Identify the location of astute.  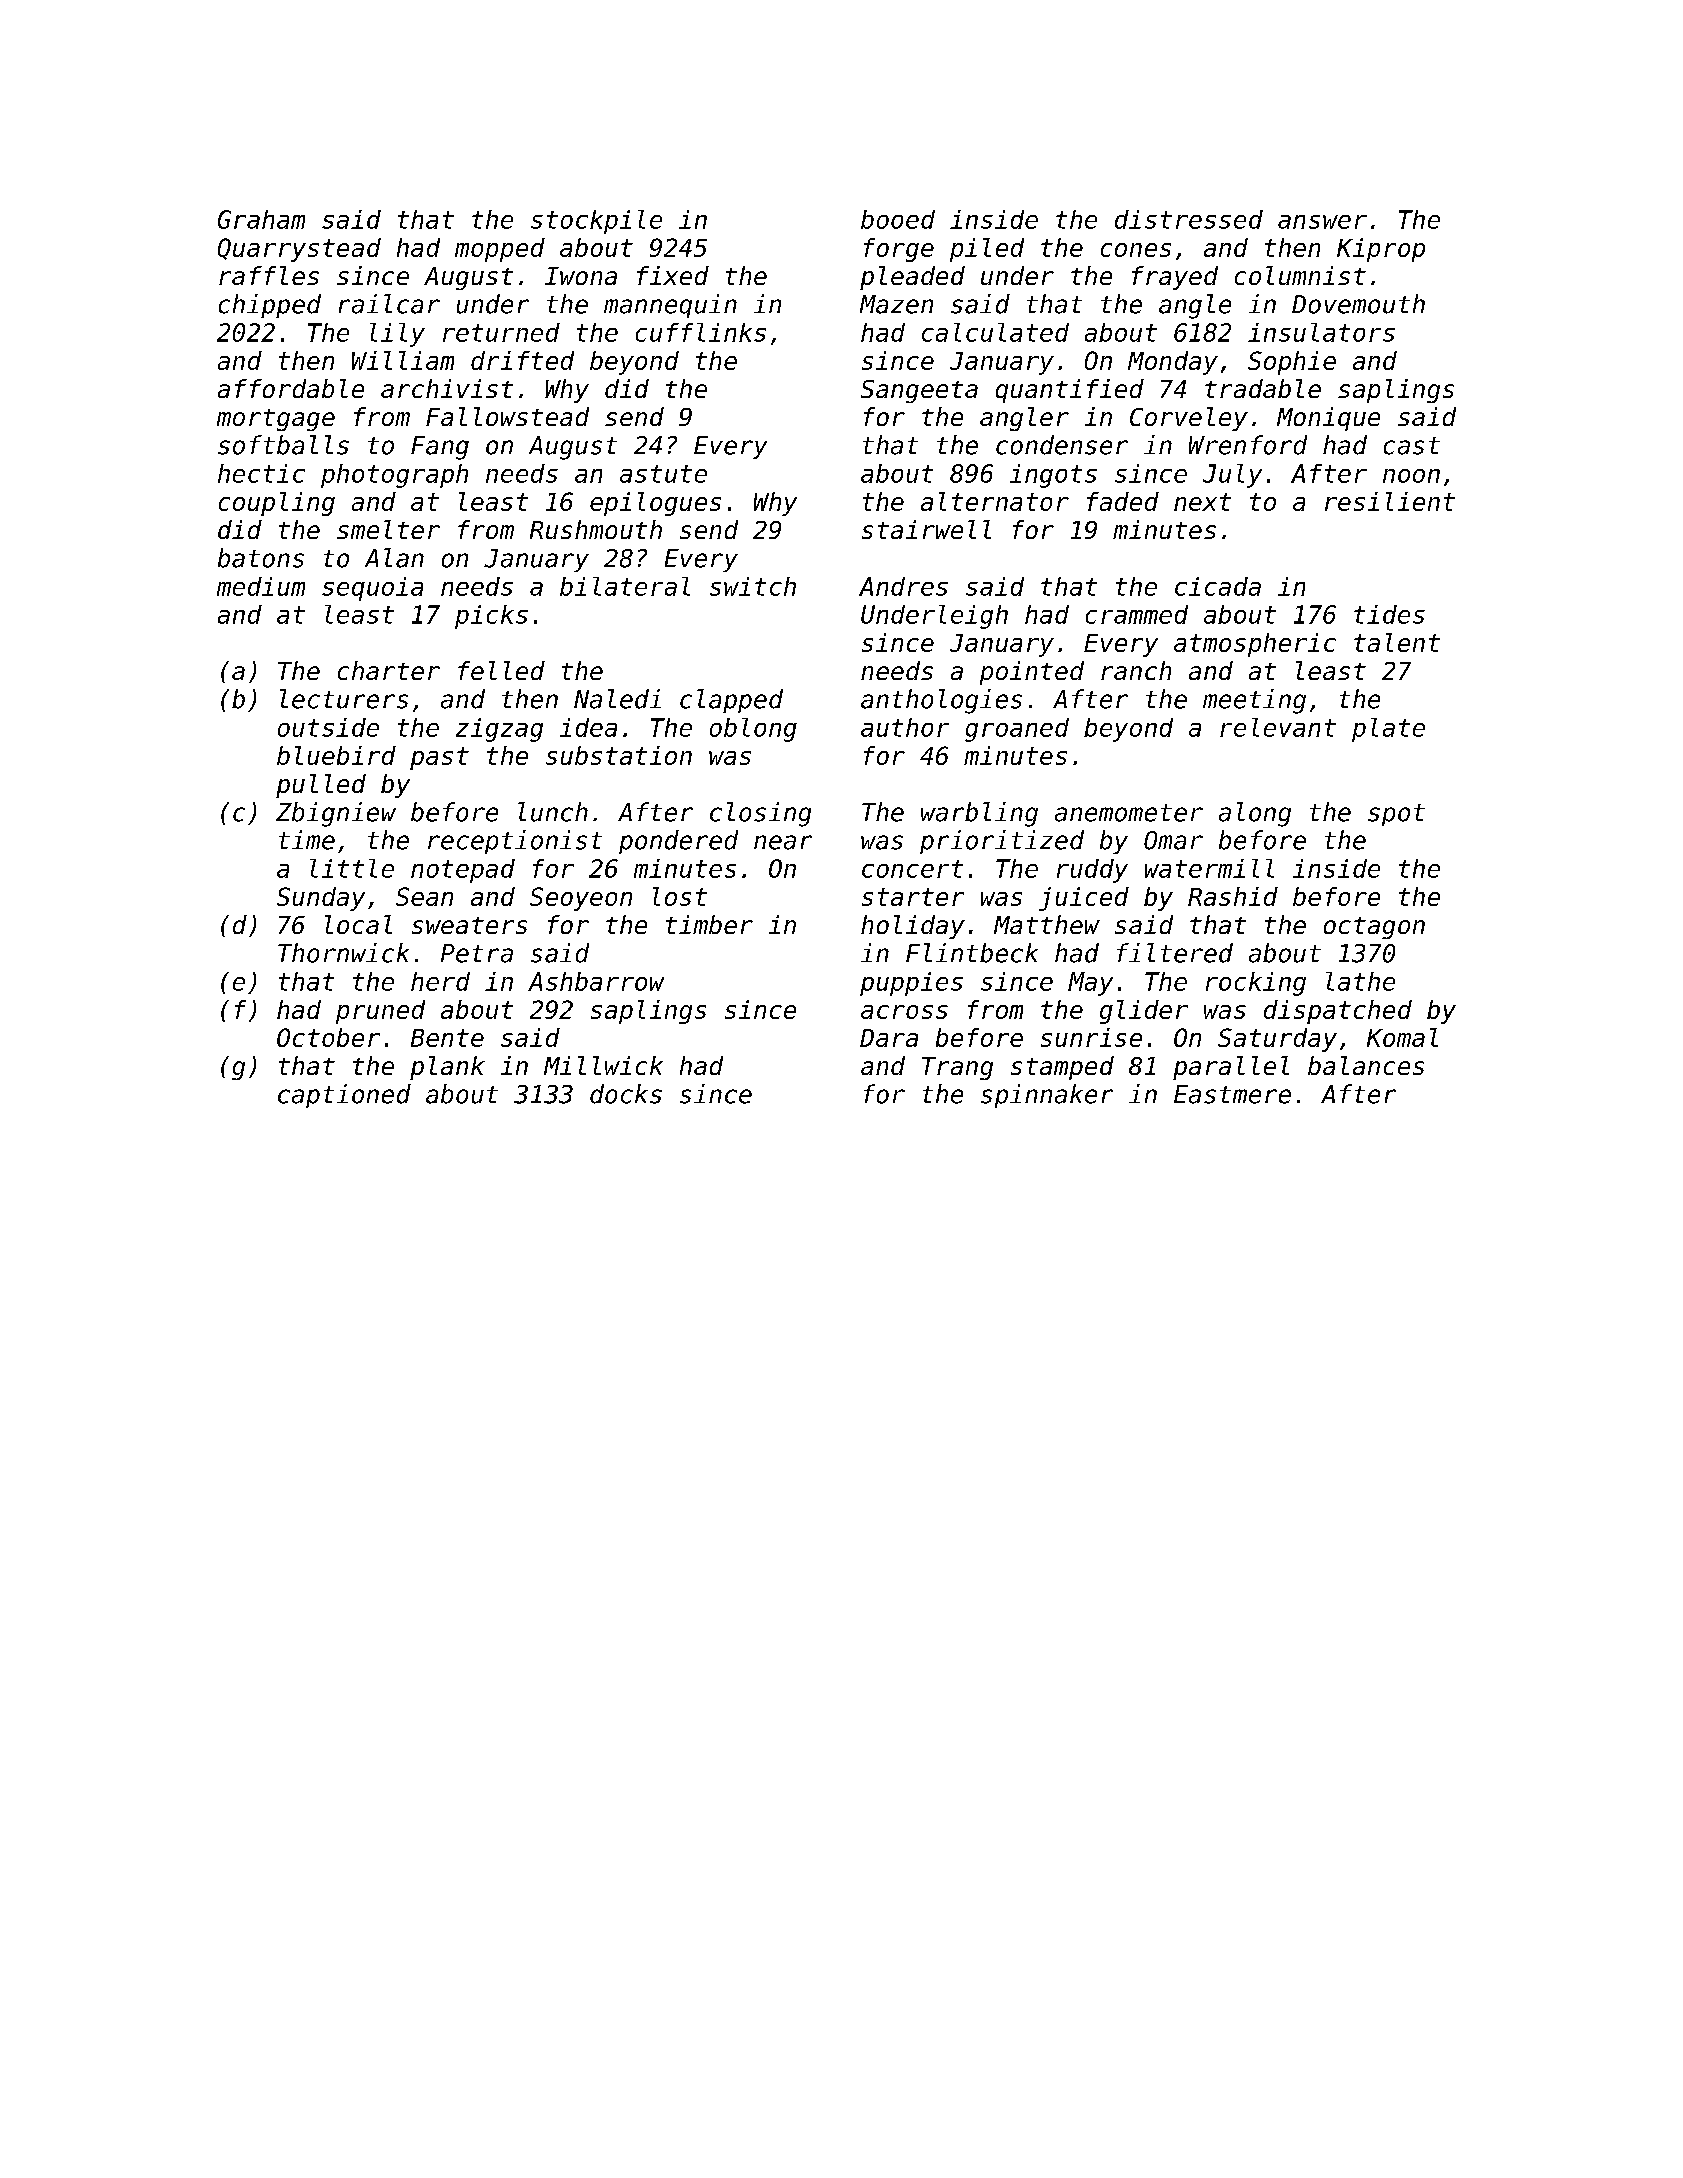
(663, 474).
